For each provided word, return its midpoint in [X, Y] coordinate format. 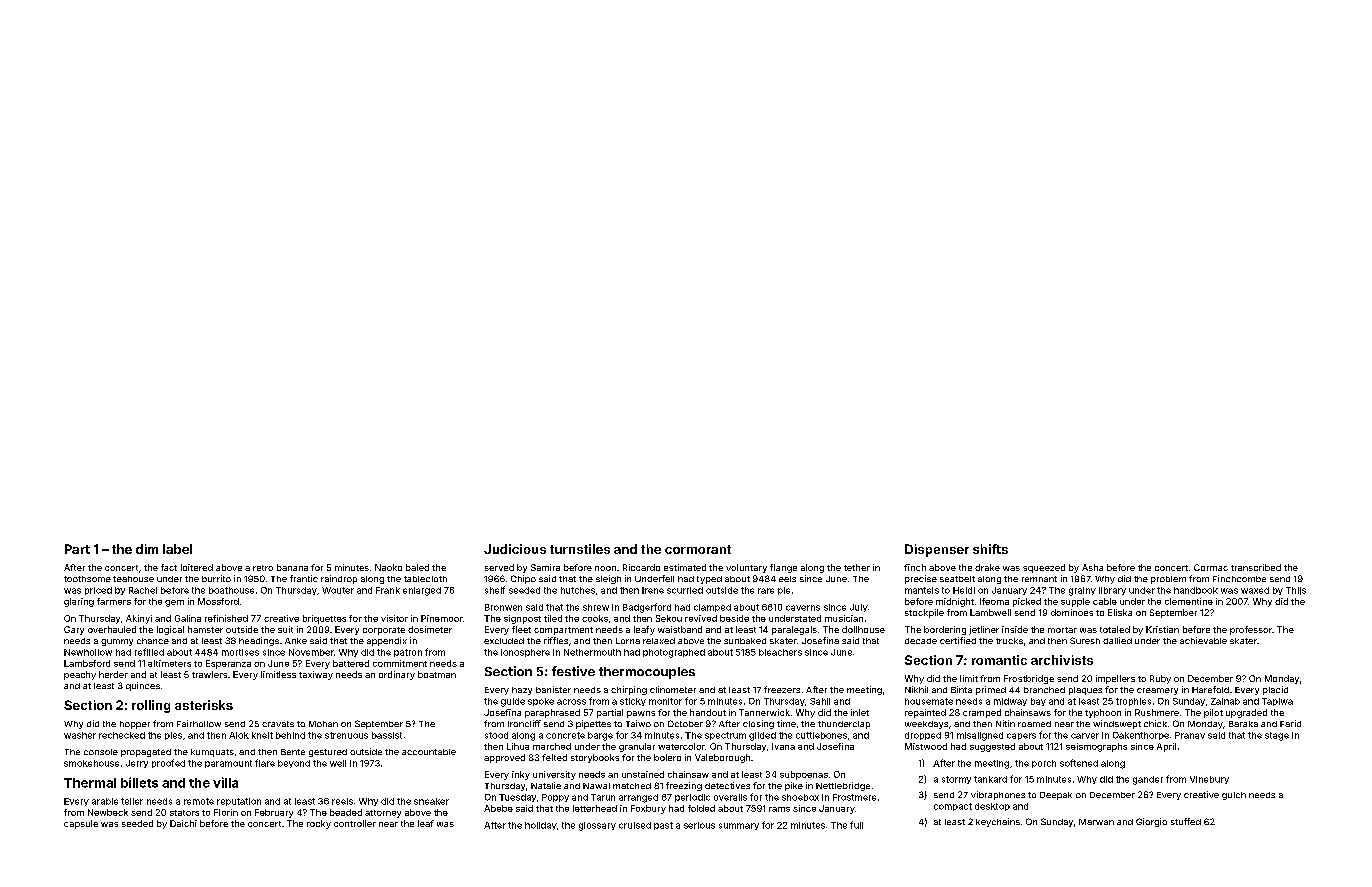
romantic [999, 660]
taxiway [316, 675]
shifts [990, 549]
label [177, 549]
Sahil [820, 701]
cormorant [698, 549]
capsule [81, 824]
